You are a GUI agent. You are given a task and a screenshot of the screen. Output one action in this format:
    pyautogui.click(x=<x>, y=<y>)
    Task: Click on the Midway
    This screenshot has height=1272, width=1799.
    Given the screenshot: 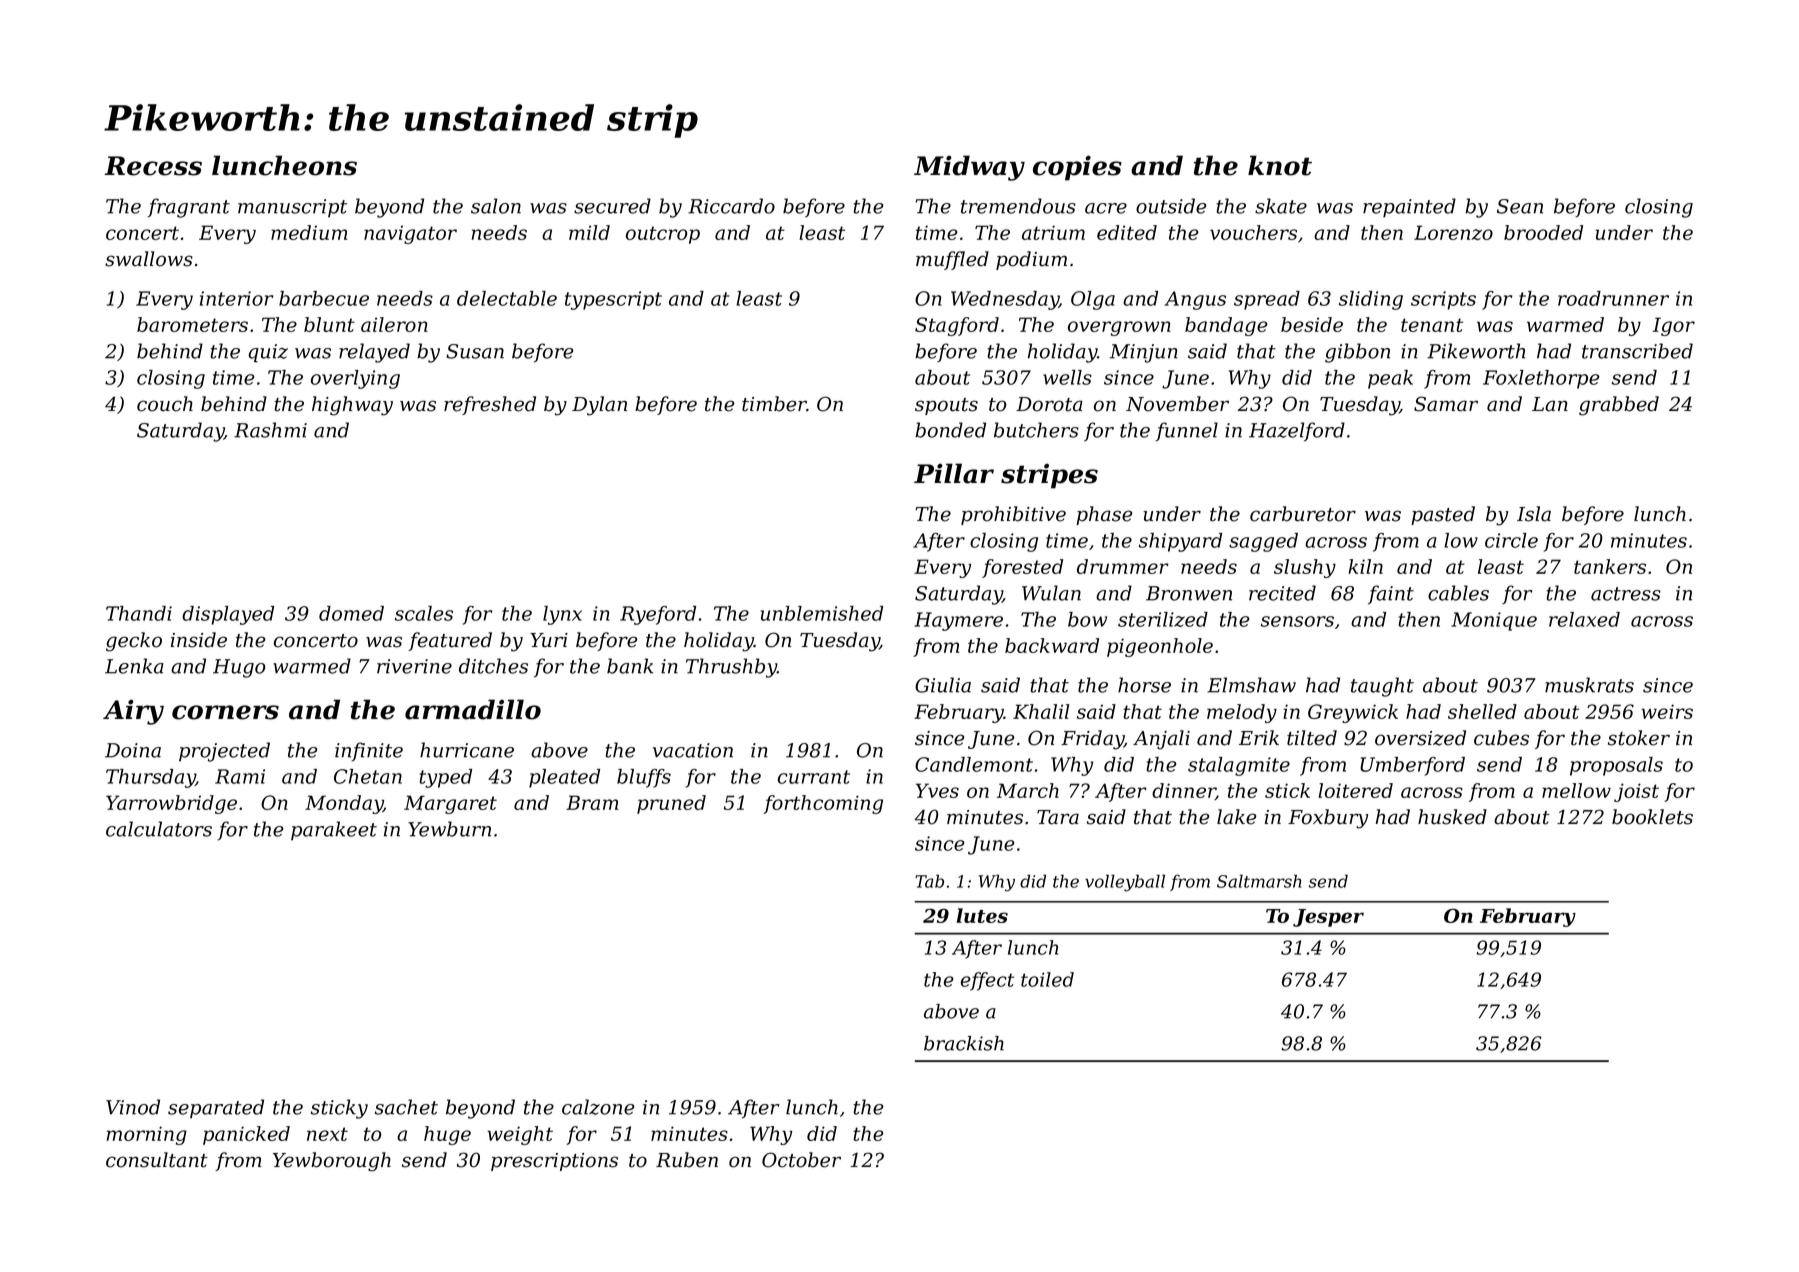 What is the action you would take?
    pyautogui.click(x=969, y=168)
